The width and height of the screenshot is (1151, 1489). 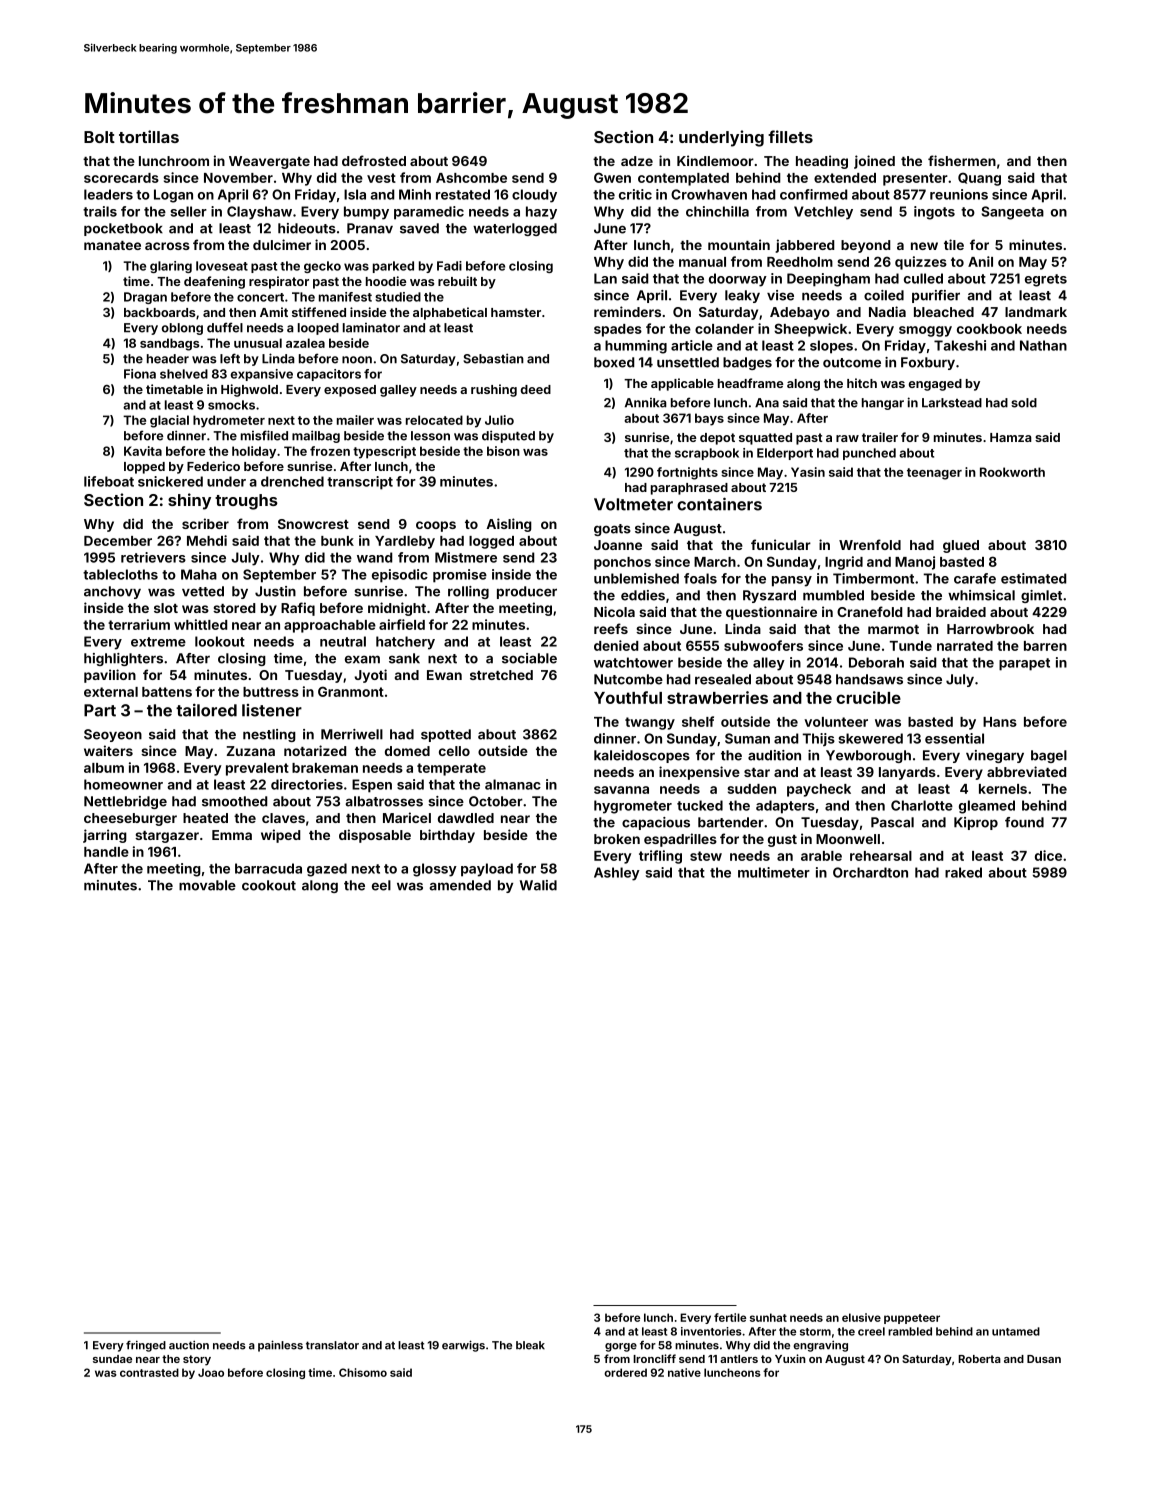 I want to click on movable, so click(x=207, y=885).
